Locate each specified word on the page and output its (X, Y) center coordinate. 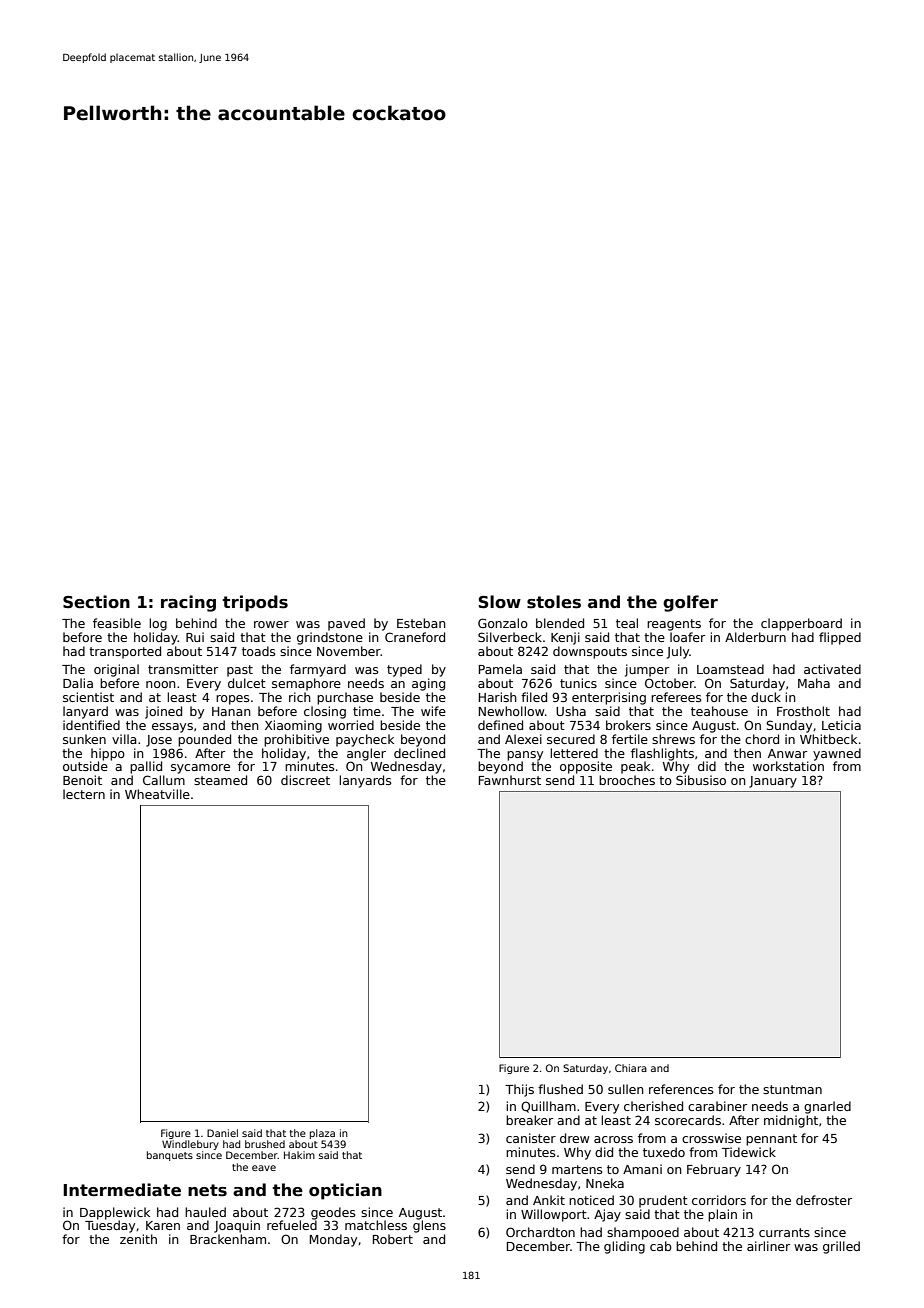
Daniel (222, 1133)
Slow (500, 602)
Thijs (519, 1090)
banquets (170, 1156)
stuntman (792, 1089)
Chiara (631, 1068)
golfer (690, 603)
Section (96, 602)
